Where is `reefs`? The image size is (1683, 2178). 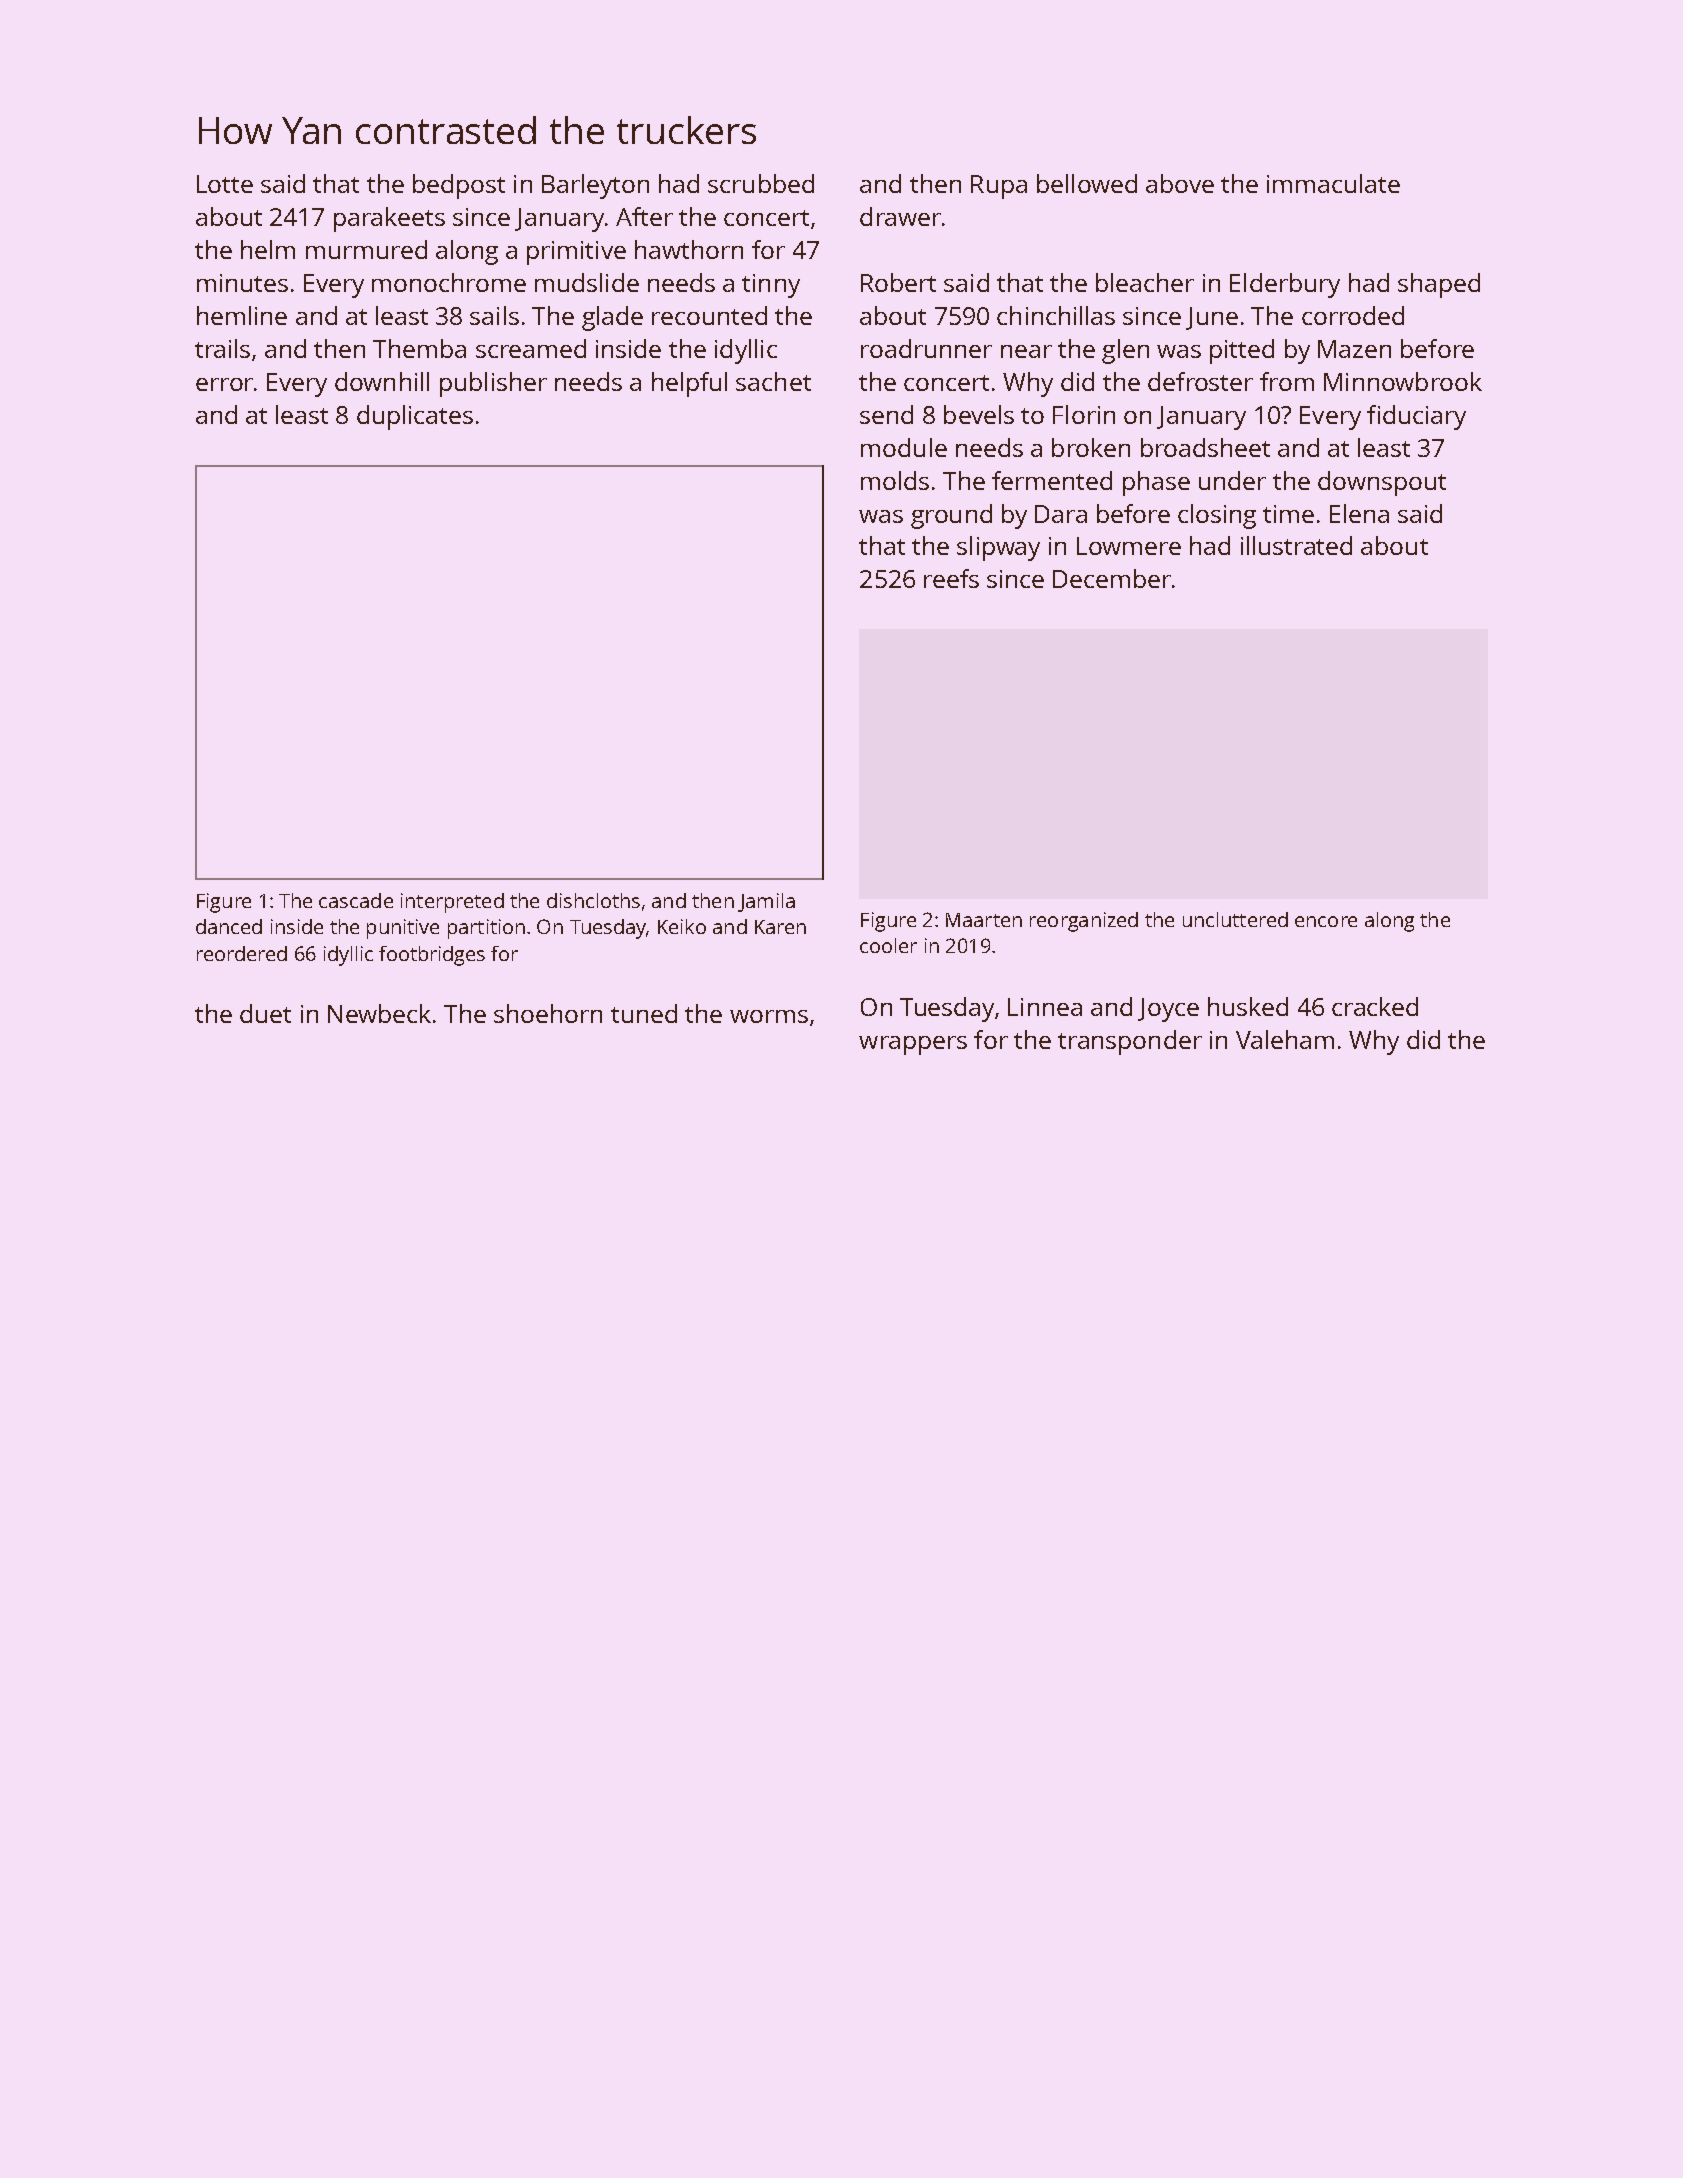
reefs is located at coordinates (951, 578).
